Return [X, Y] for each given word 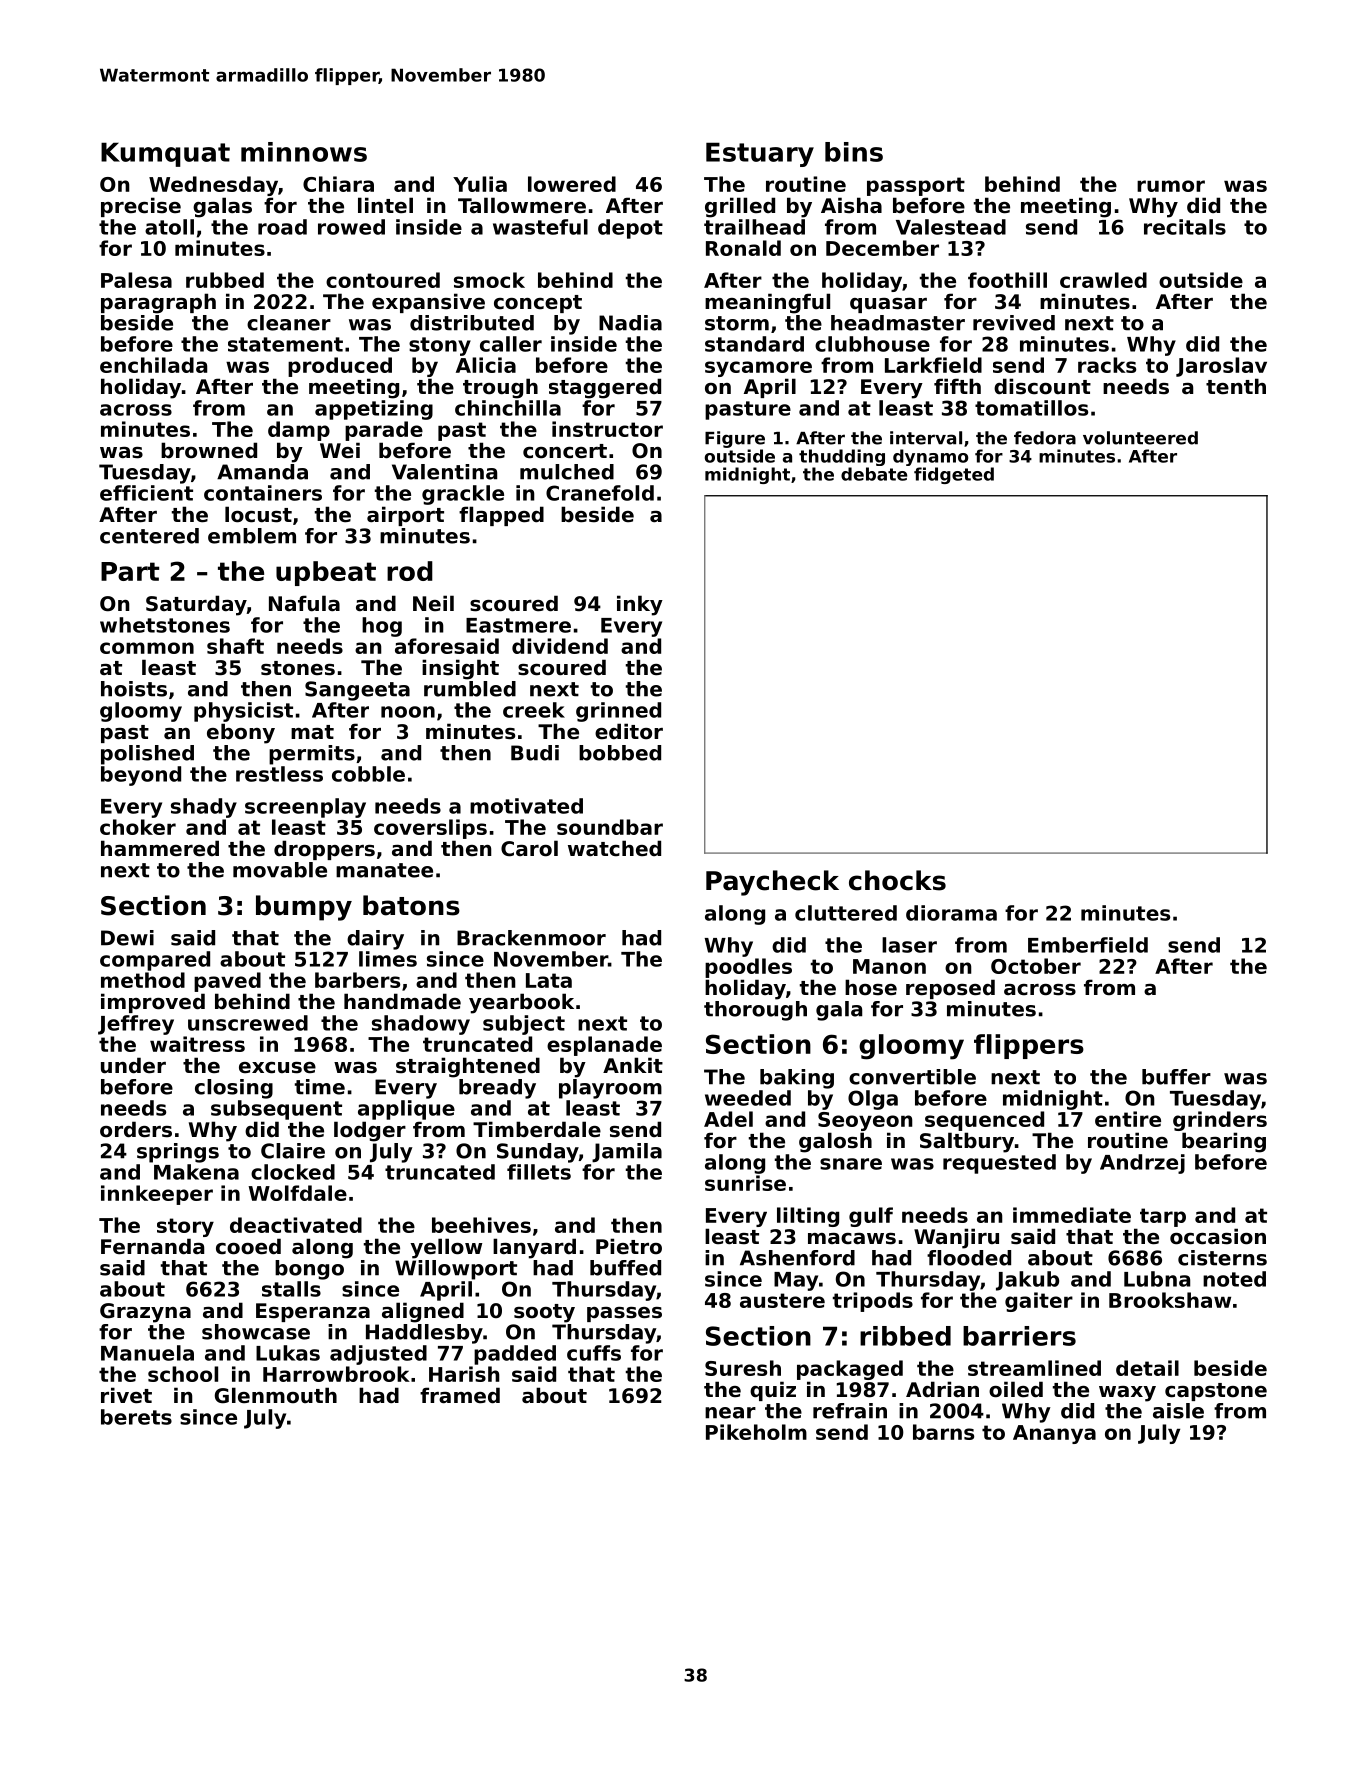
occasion [1218, 1236]
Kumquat [165, 154]
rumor [1171, 186]
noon [408, 712]
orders [136, 1129]
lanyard [534, 1248]
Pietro [629, 1246]
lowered [572, 184]
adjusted [378, 1355]
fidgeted [954, 475]
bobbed [620, 753]
